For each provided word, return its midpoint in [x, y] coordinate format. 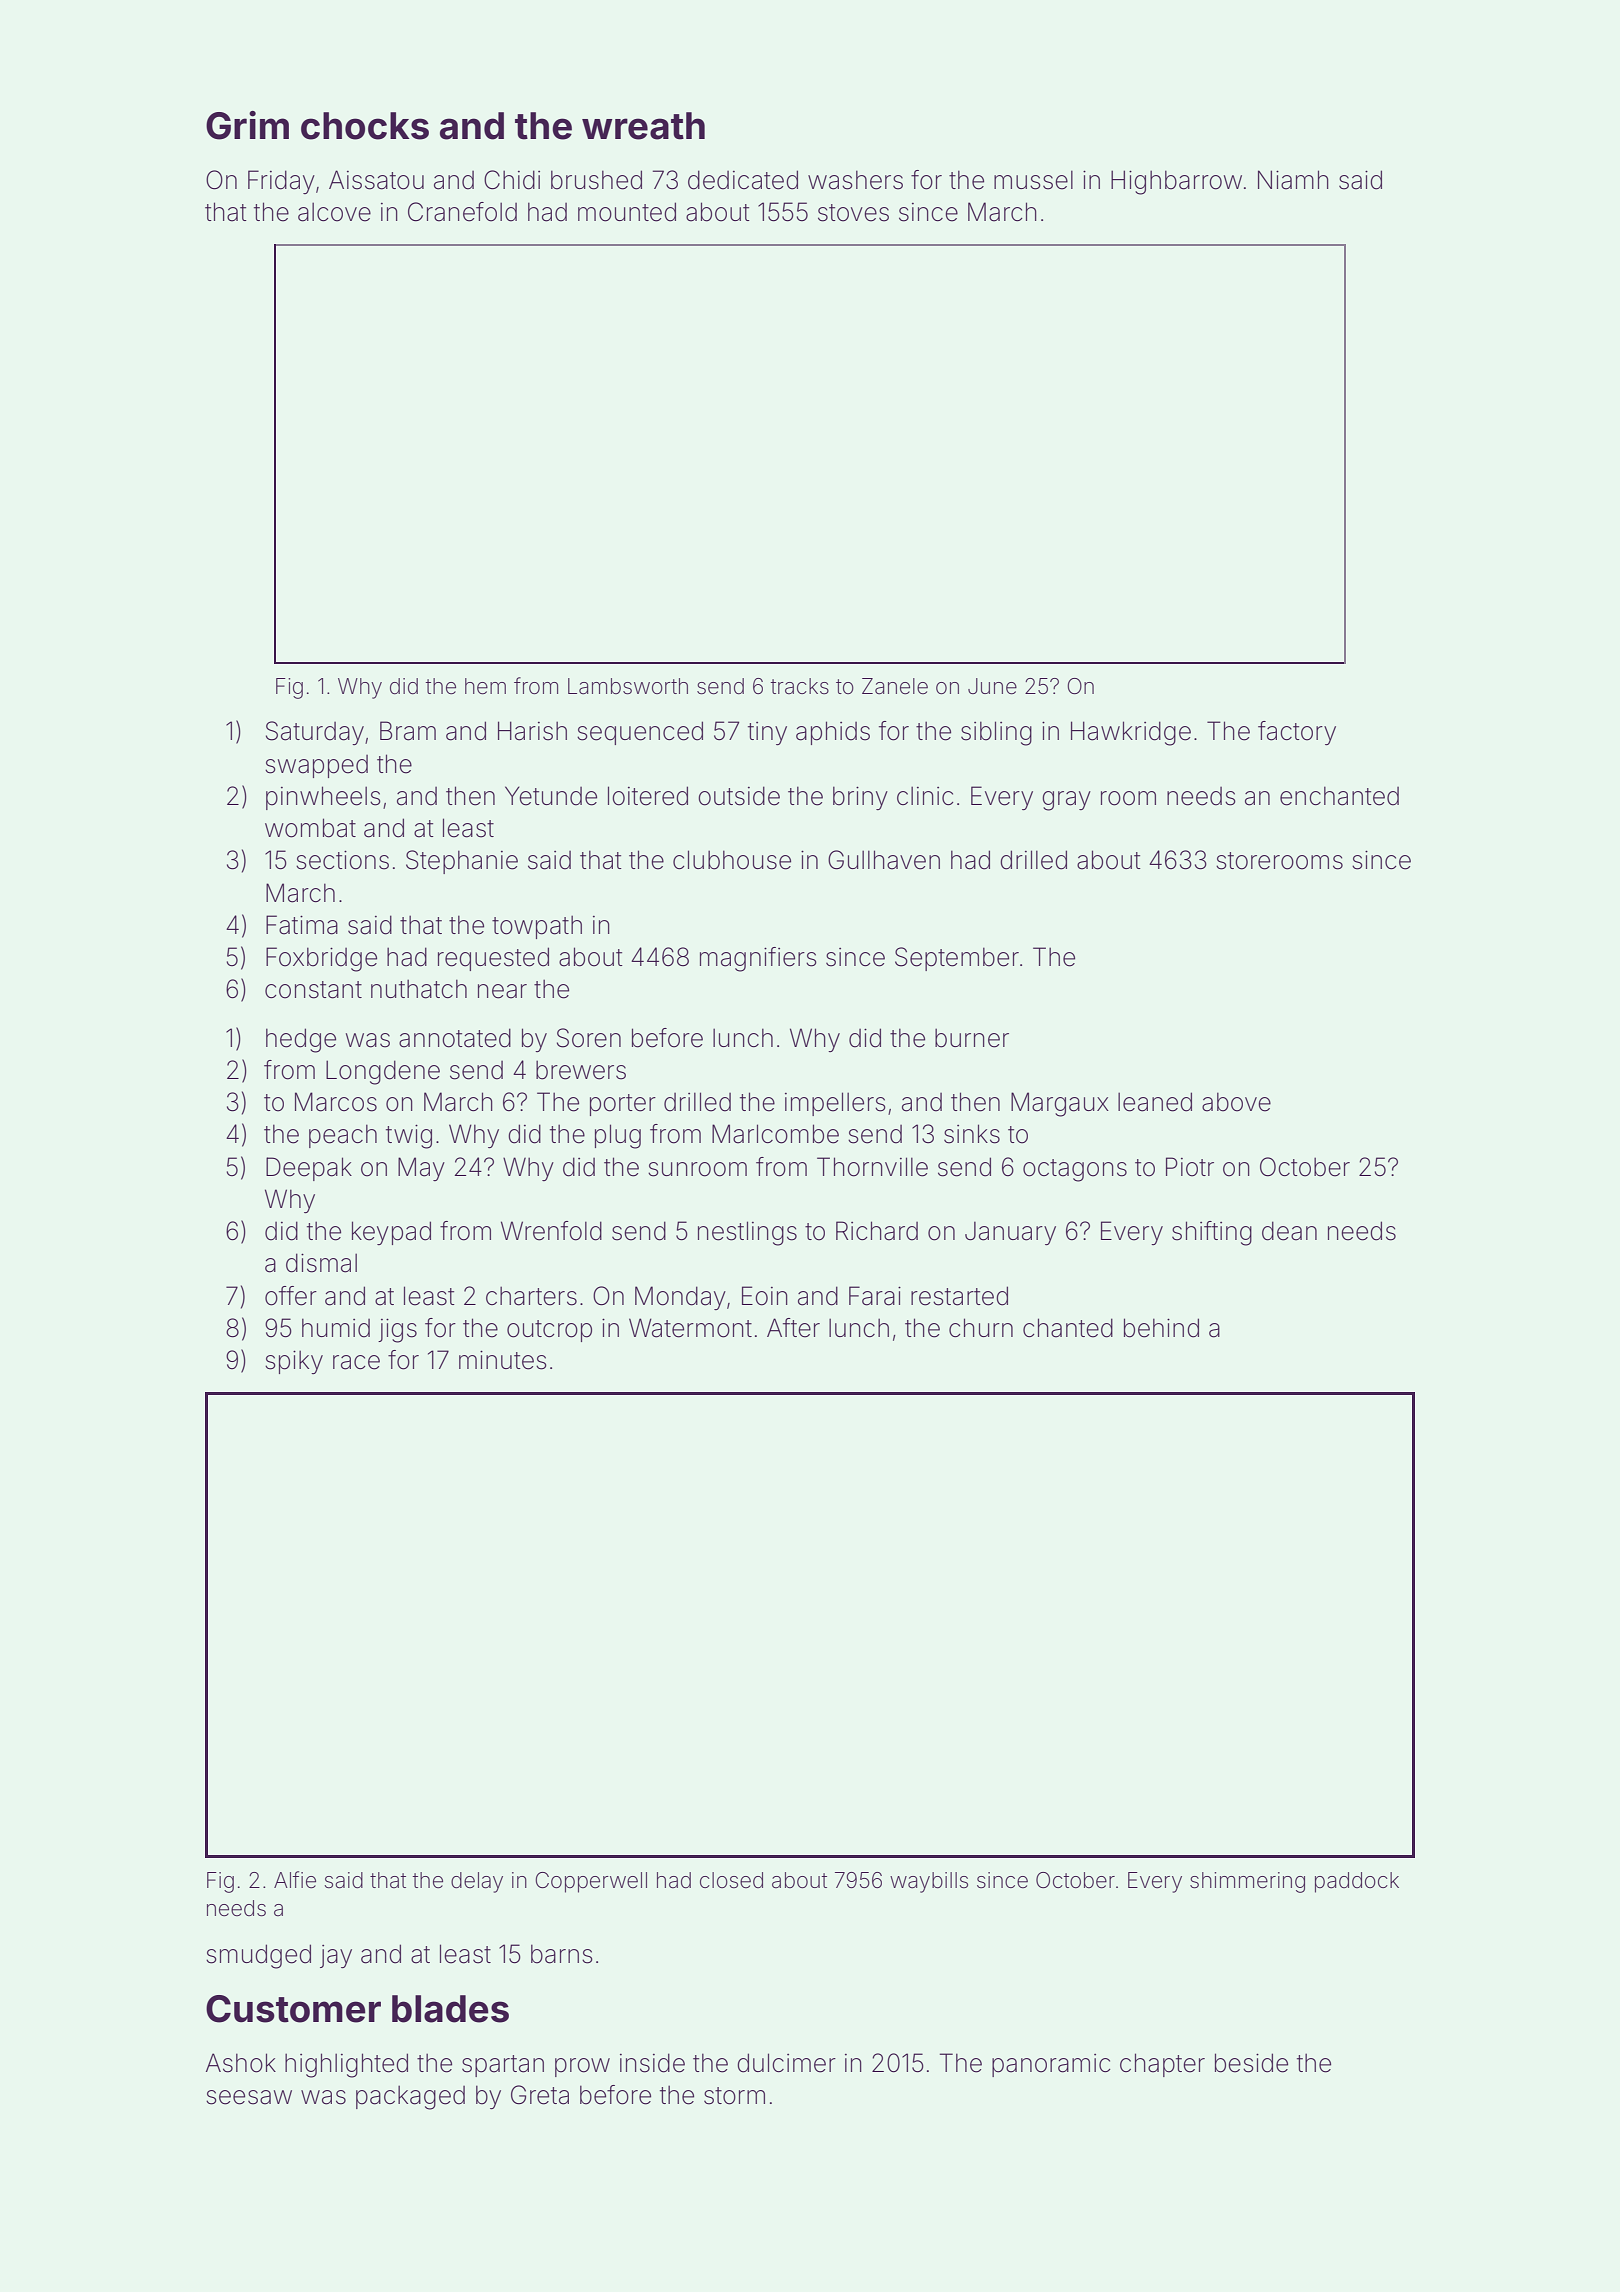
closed [731, 1880]
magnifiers [758, 959]
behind [1161, 1328]
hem [485, 686]
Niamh [1293, 180]
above [1236, 1102]
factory [1297, 733]
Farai [875, 1296]
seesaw [249, 2097]
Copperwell [591, 1882]
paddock [1357, 1882]
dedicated [743, 180]
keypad [391, 1233]
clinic [925, 795]
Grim [247, 125]
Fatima [302, 925]
